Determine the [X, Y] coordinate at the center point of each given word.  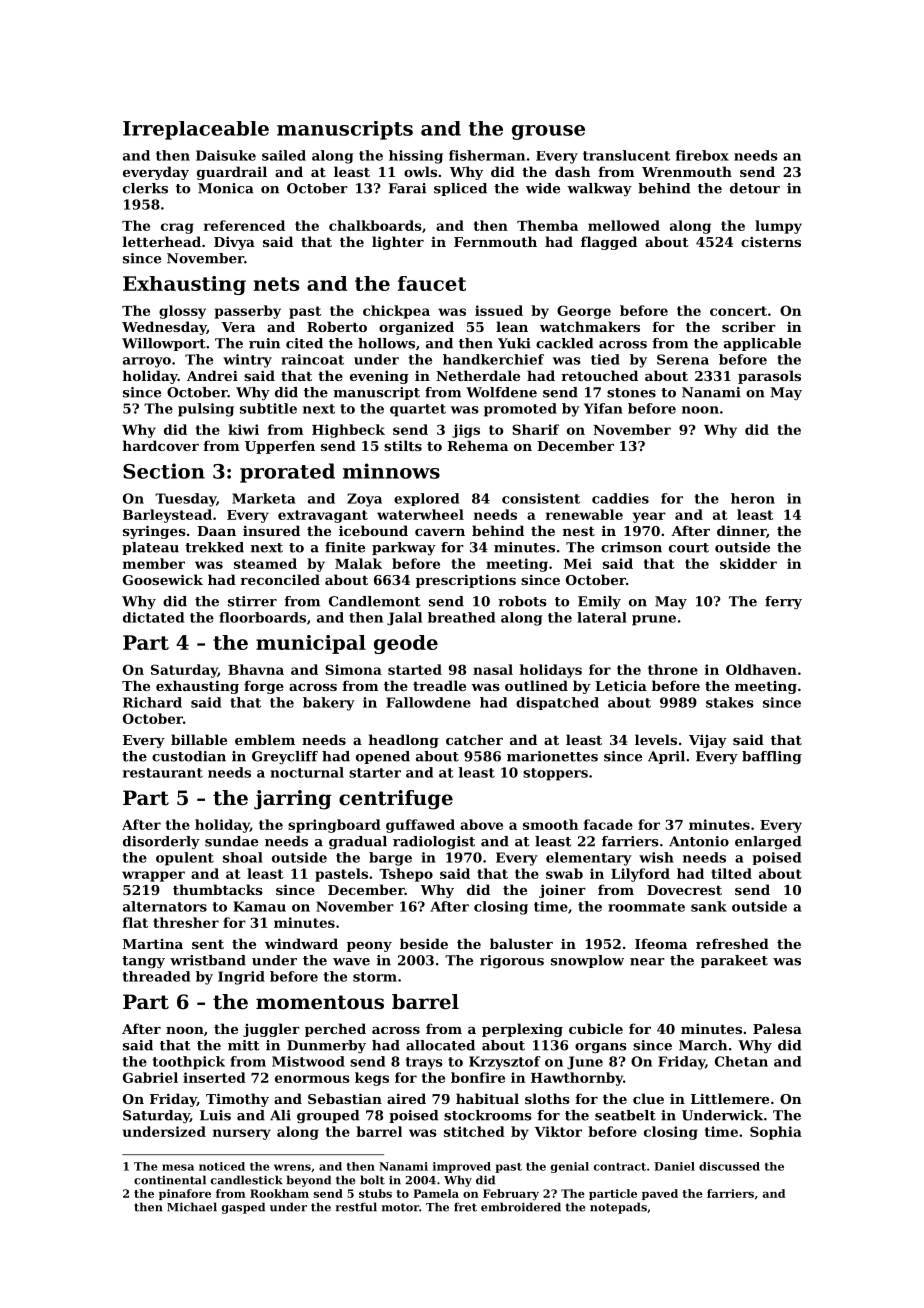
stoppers [555, 774]
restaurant [163, 773]
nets [276, 284]
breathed [461, 617]
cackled [564, 343]
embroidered [521, 1207]
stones [631, 393]
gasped [243, 1208]
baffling [772, 757]
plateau [150, 548]
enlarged [768, 842]
